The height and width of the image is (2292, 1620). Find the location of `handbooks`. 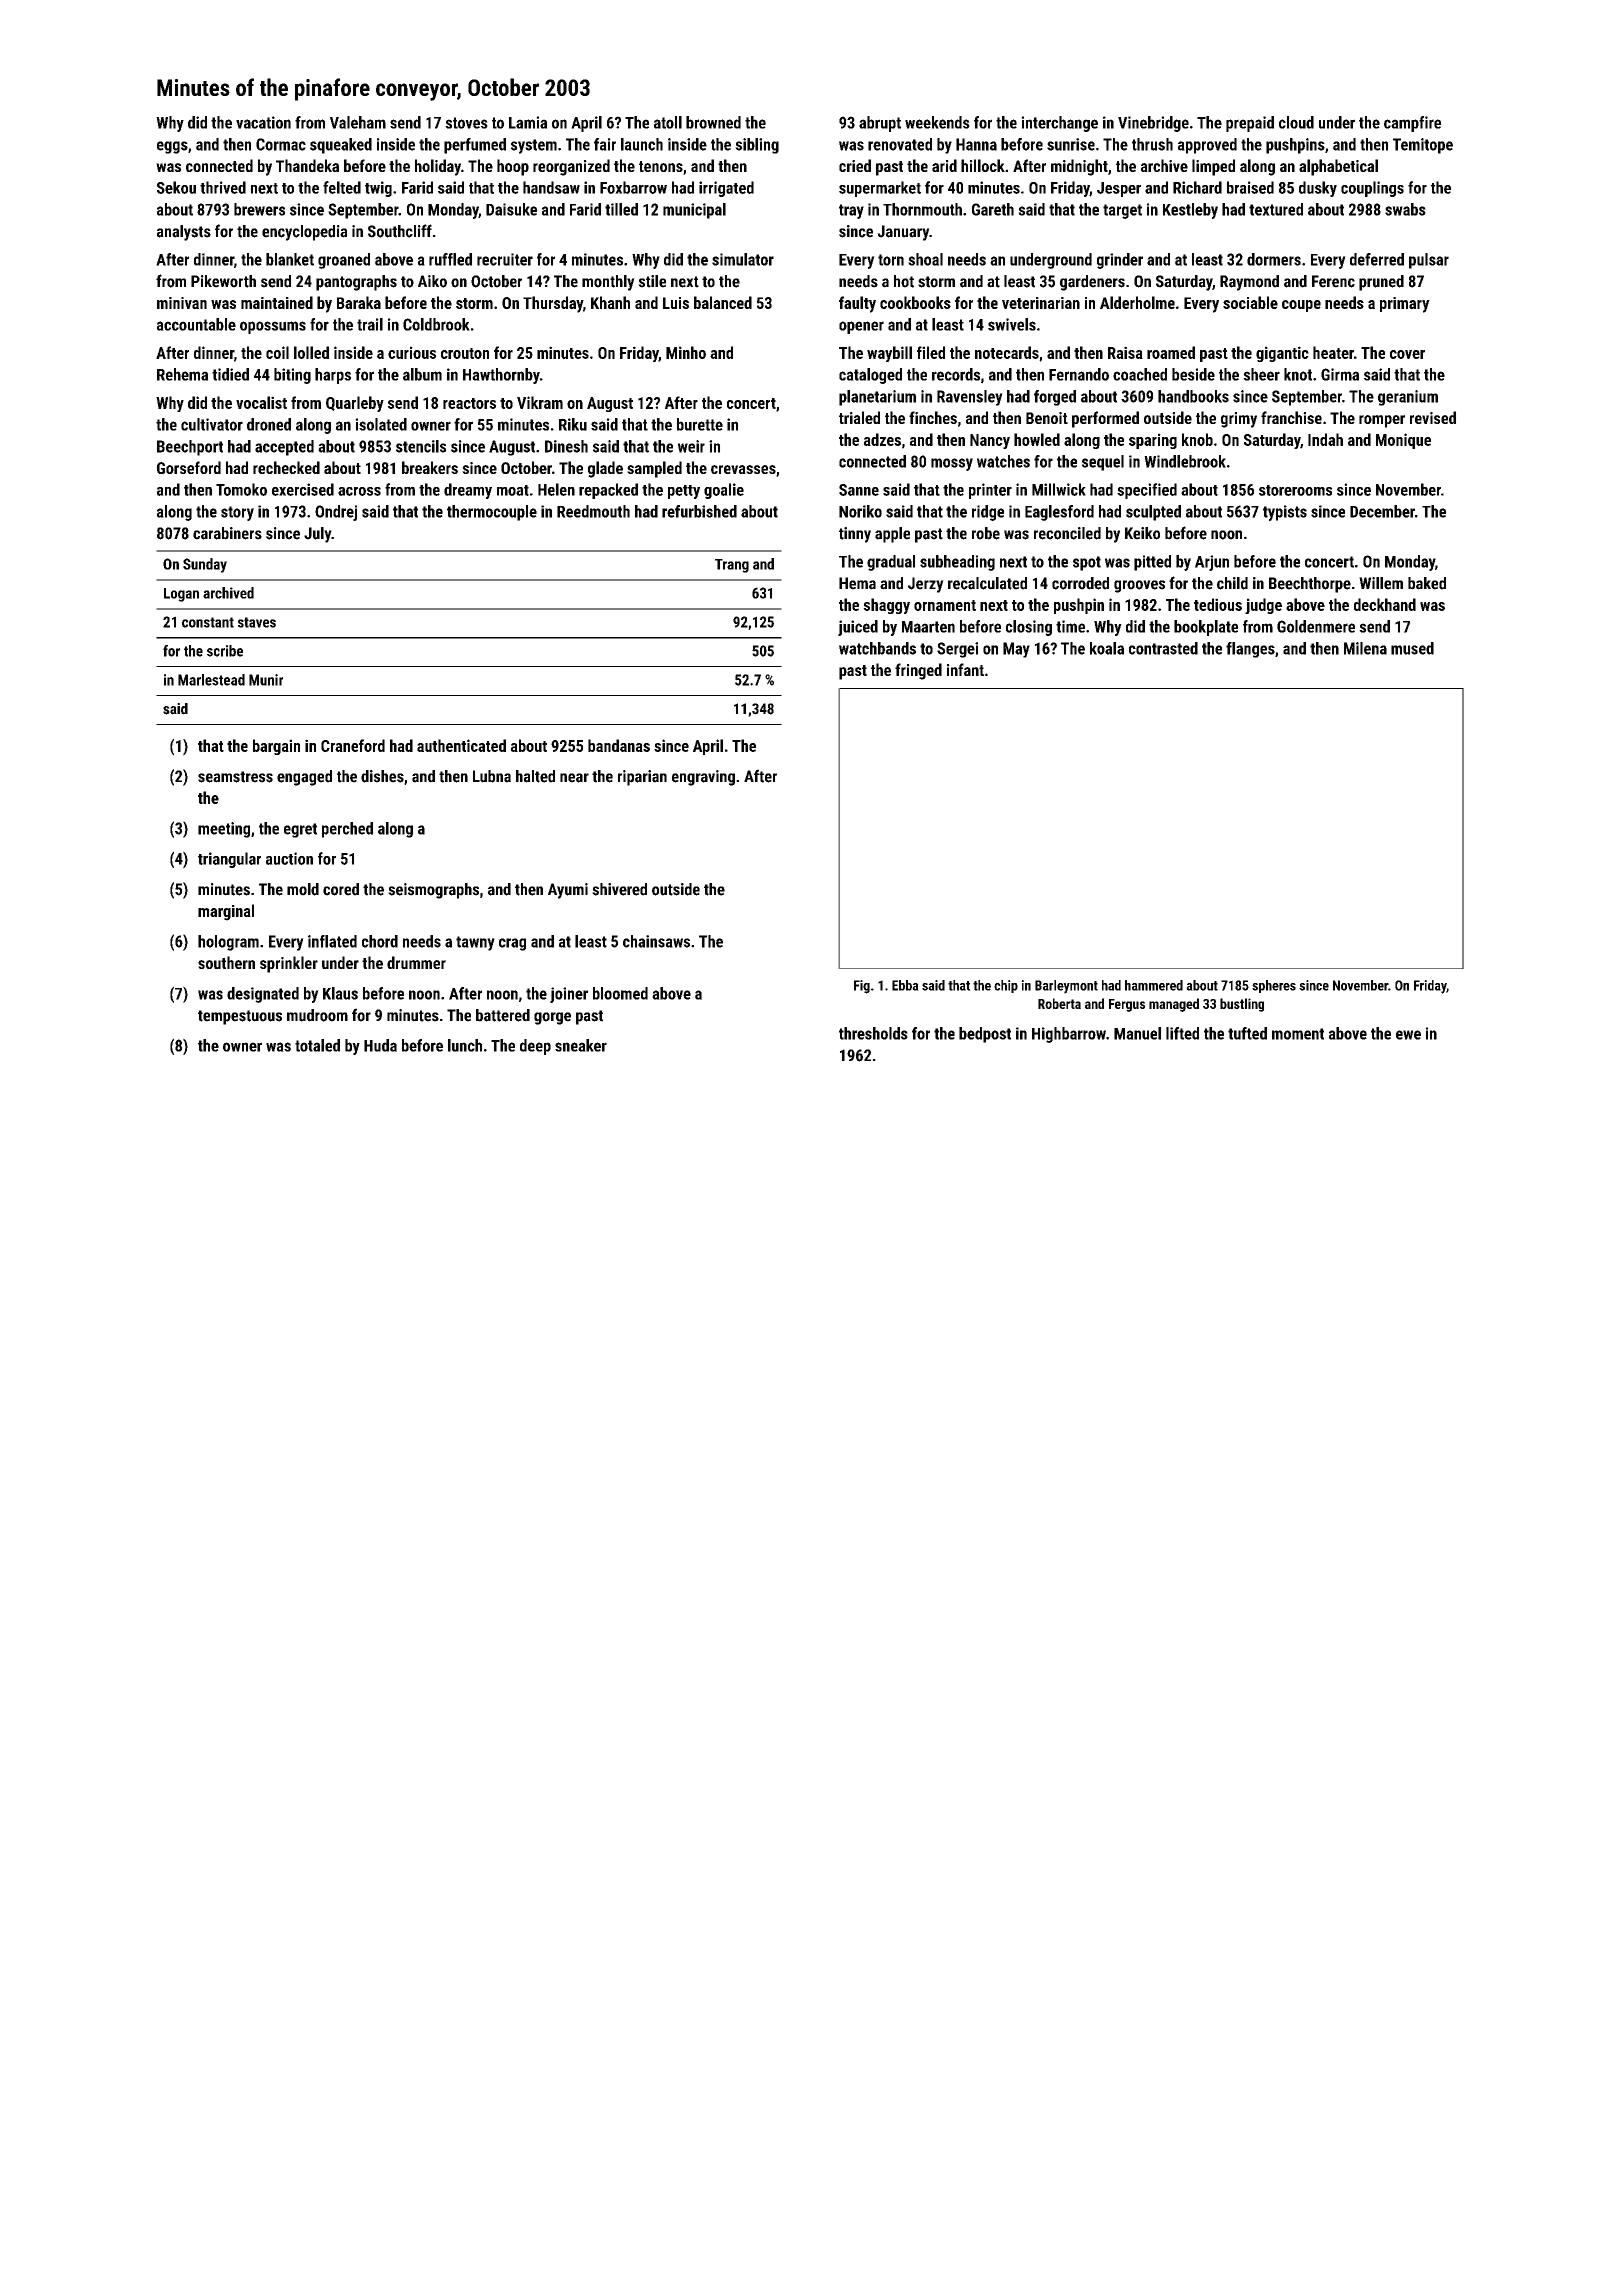

handbooks is located at coordinates (1193, 396).
